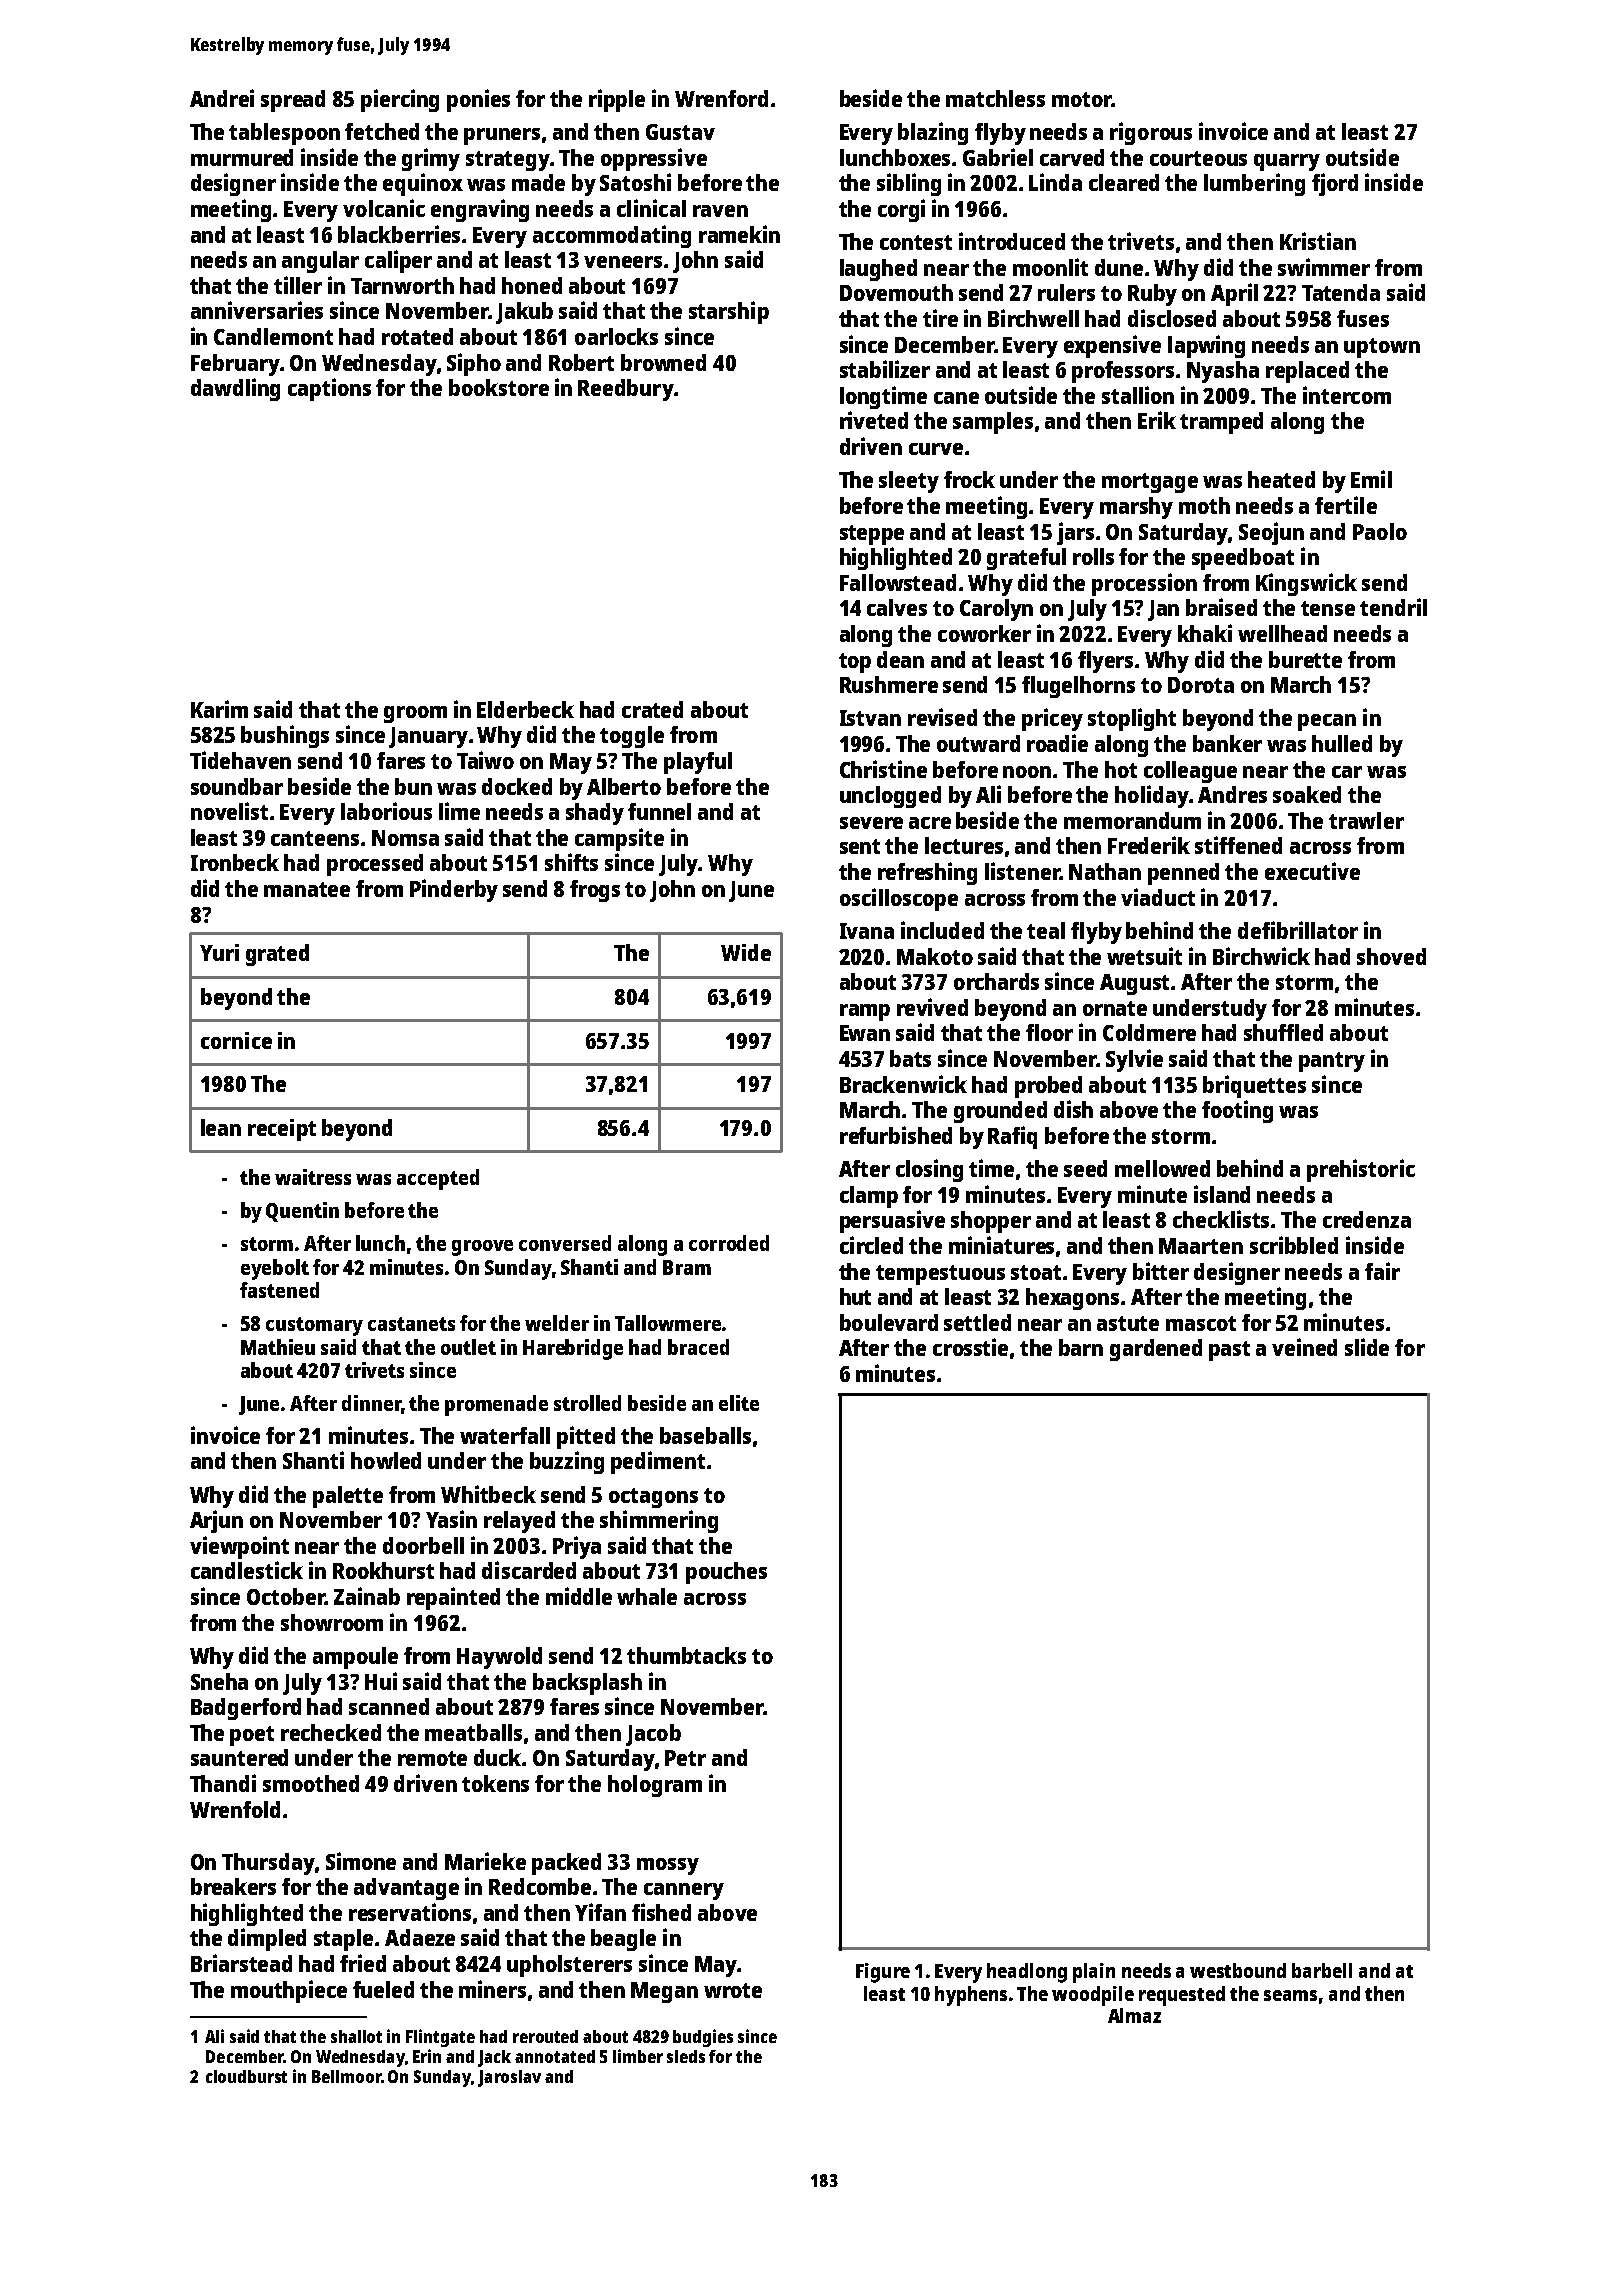  Describe the element at coordinates (1027, 1973) in the image. I see `headlong` at that location.
